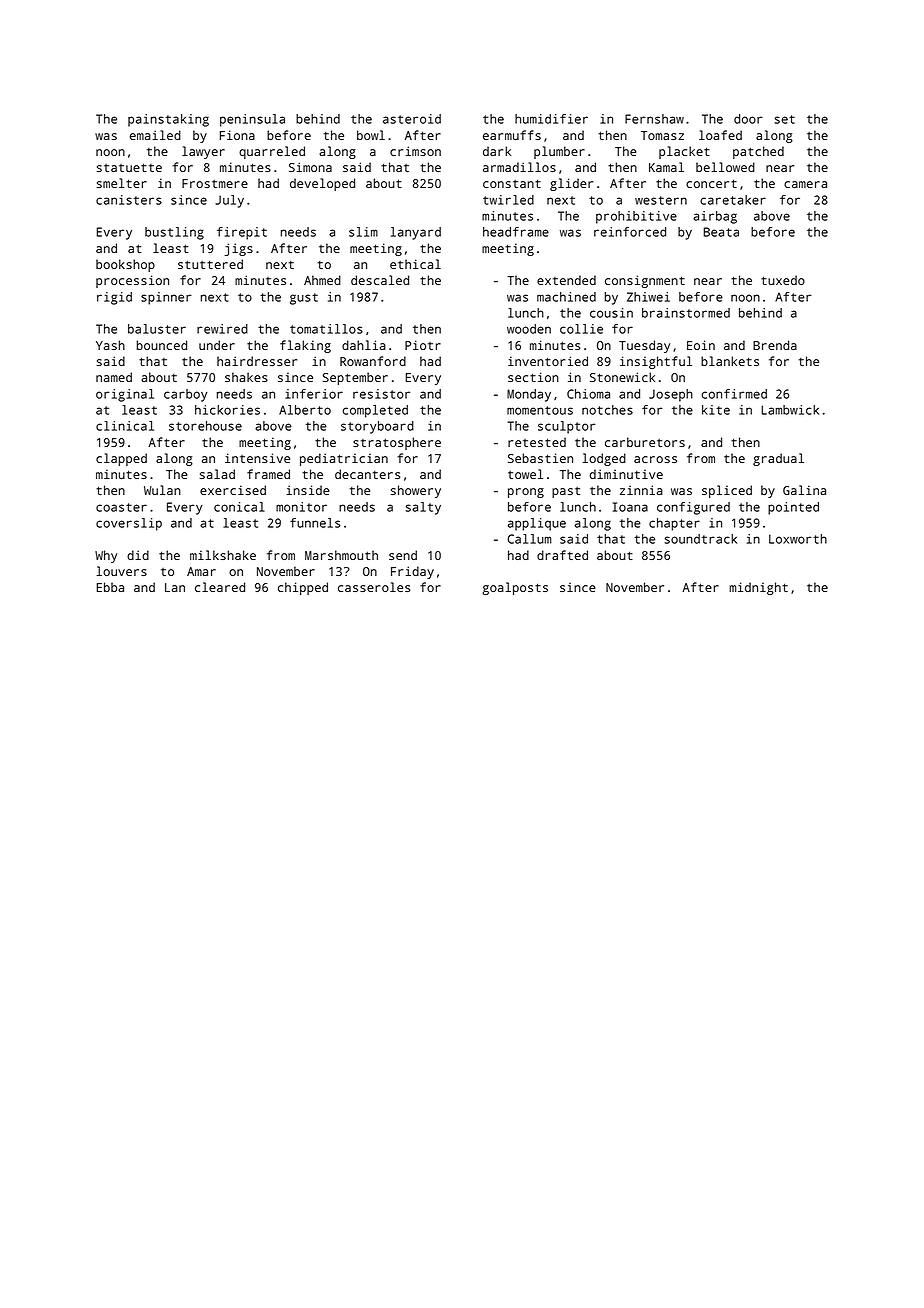 This screenshot has width=924, height=1308. I want to click on Wulan, so click(162, 490).
